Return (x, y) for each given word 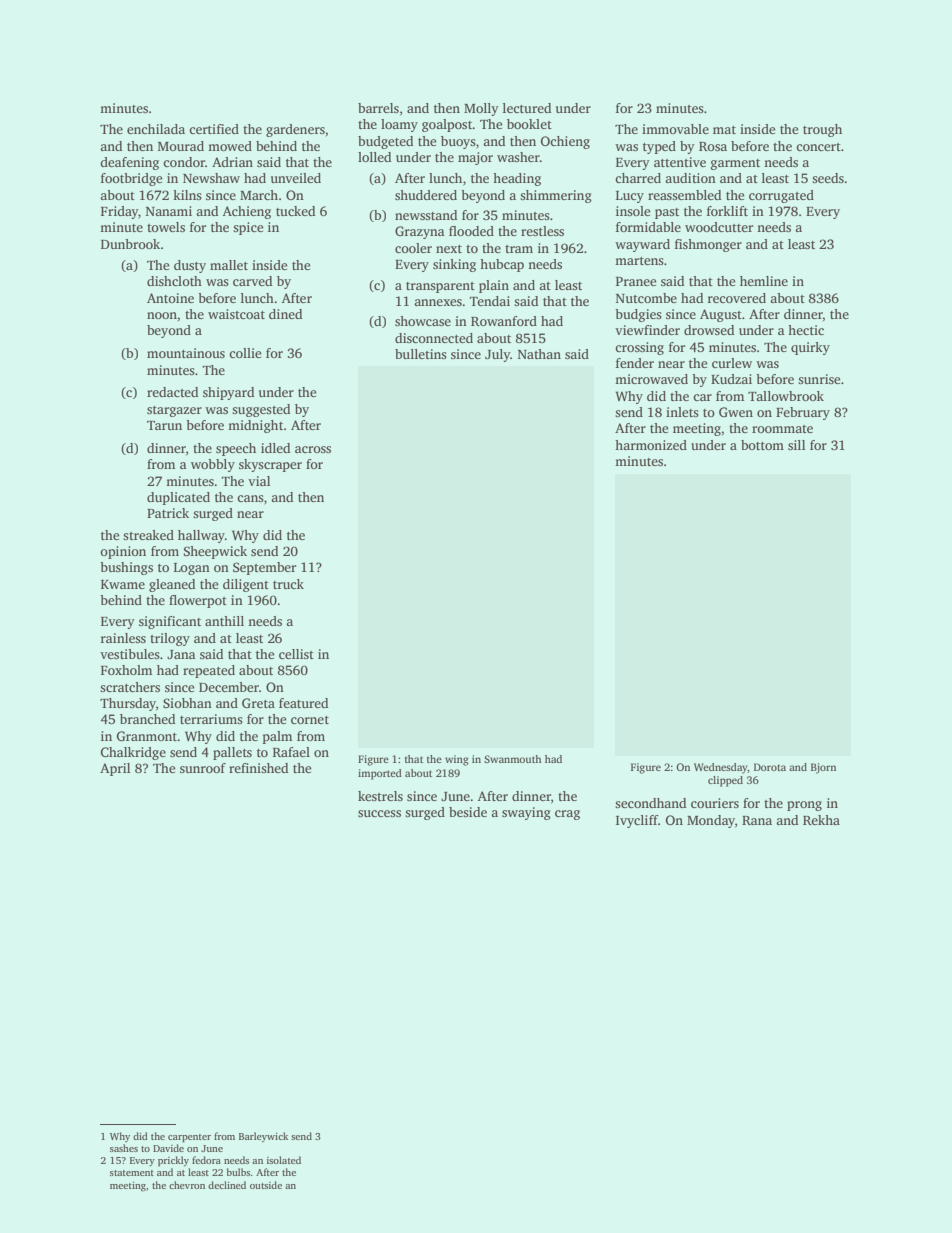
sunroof (203, 768)
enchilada (156, 129)
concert (818, 147)
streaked (148, 535)
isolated (284, 1160)
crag (567, 815)
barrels (378, 108)
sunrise (819, 379)
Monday (711, 821)
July (497, 355)
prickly (173, 1161)
